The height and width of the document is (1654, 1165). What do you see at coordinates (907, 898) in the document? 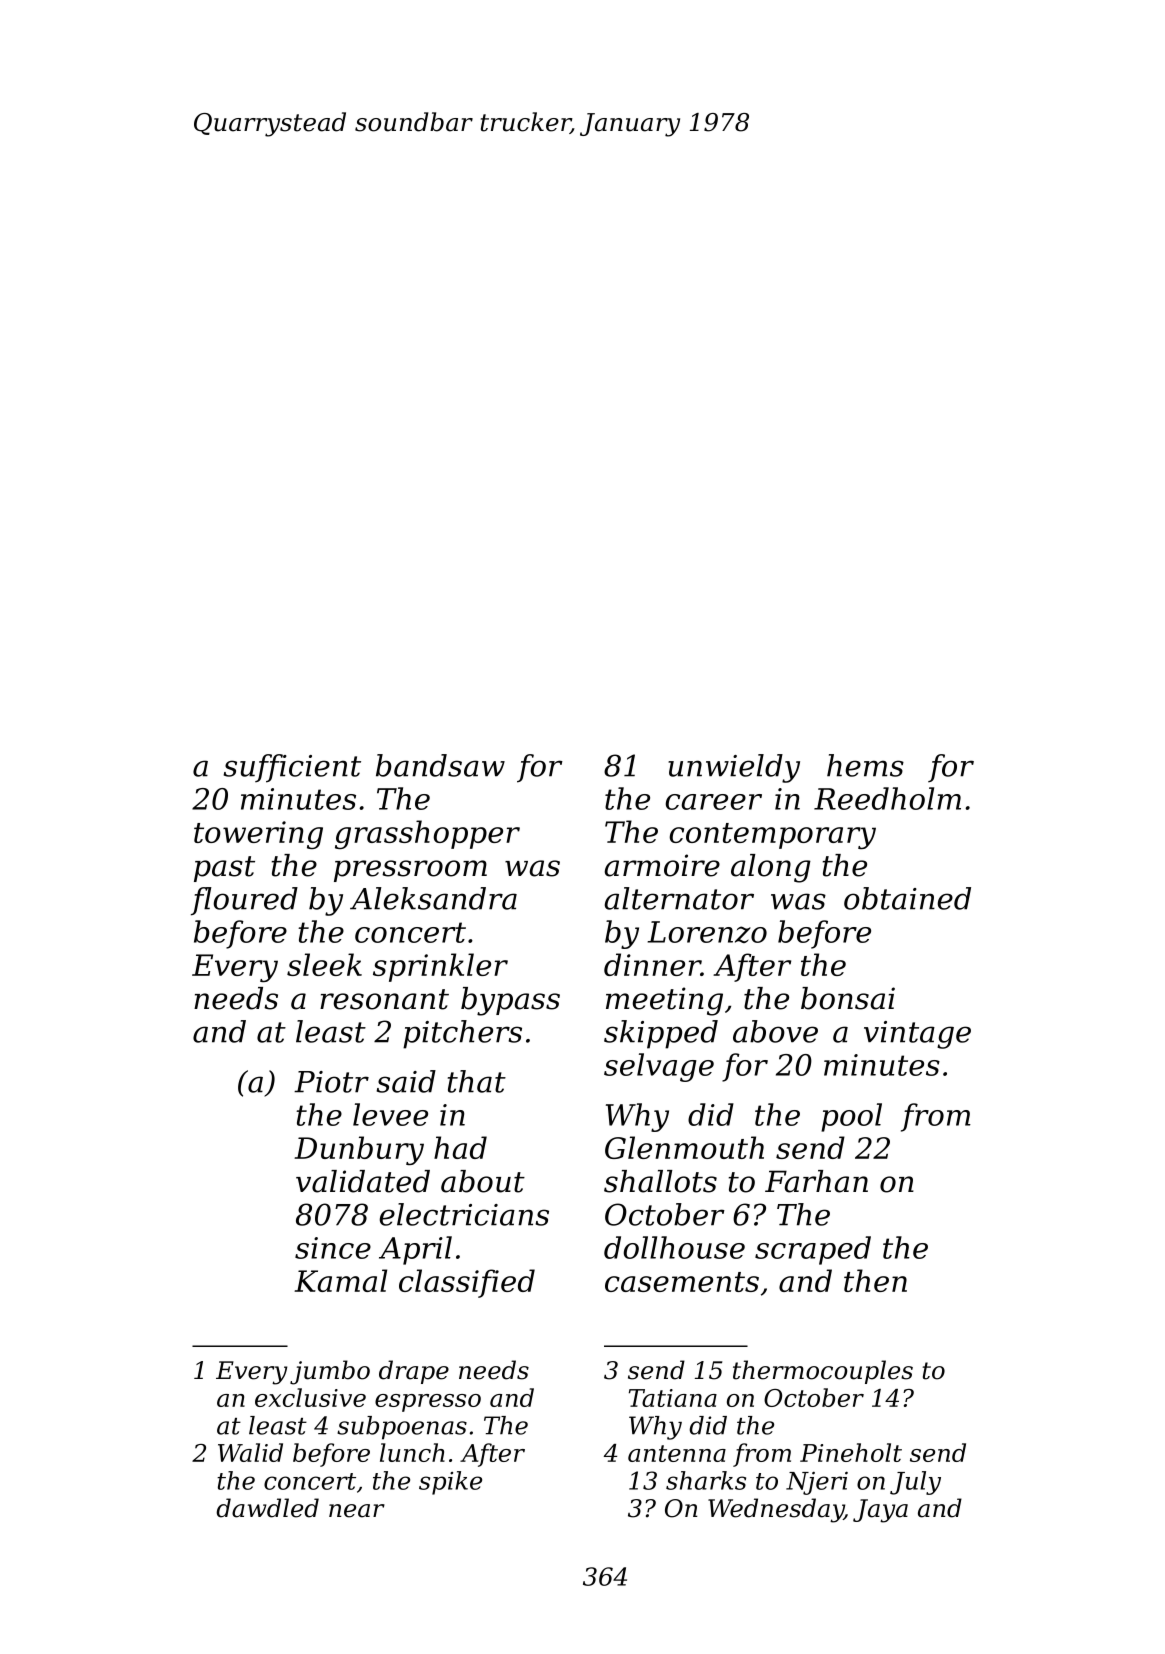
I see `obtained` at bounding box center [907, 898].
